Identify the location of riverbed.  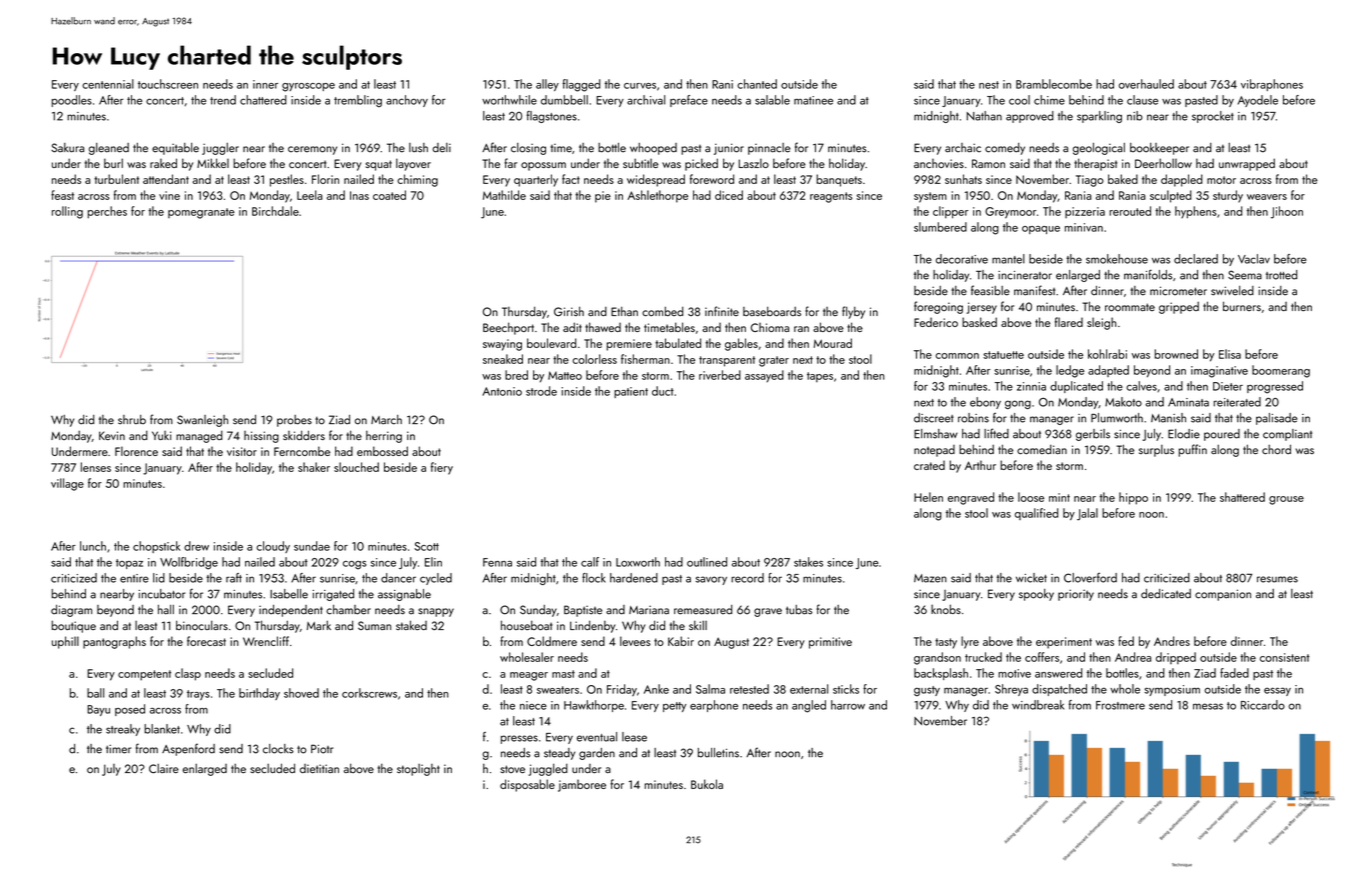
(720, 375).
